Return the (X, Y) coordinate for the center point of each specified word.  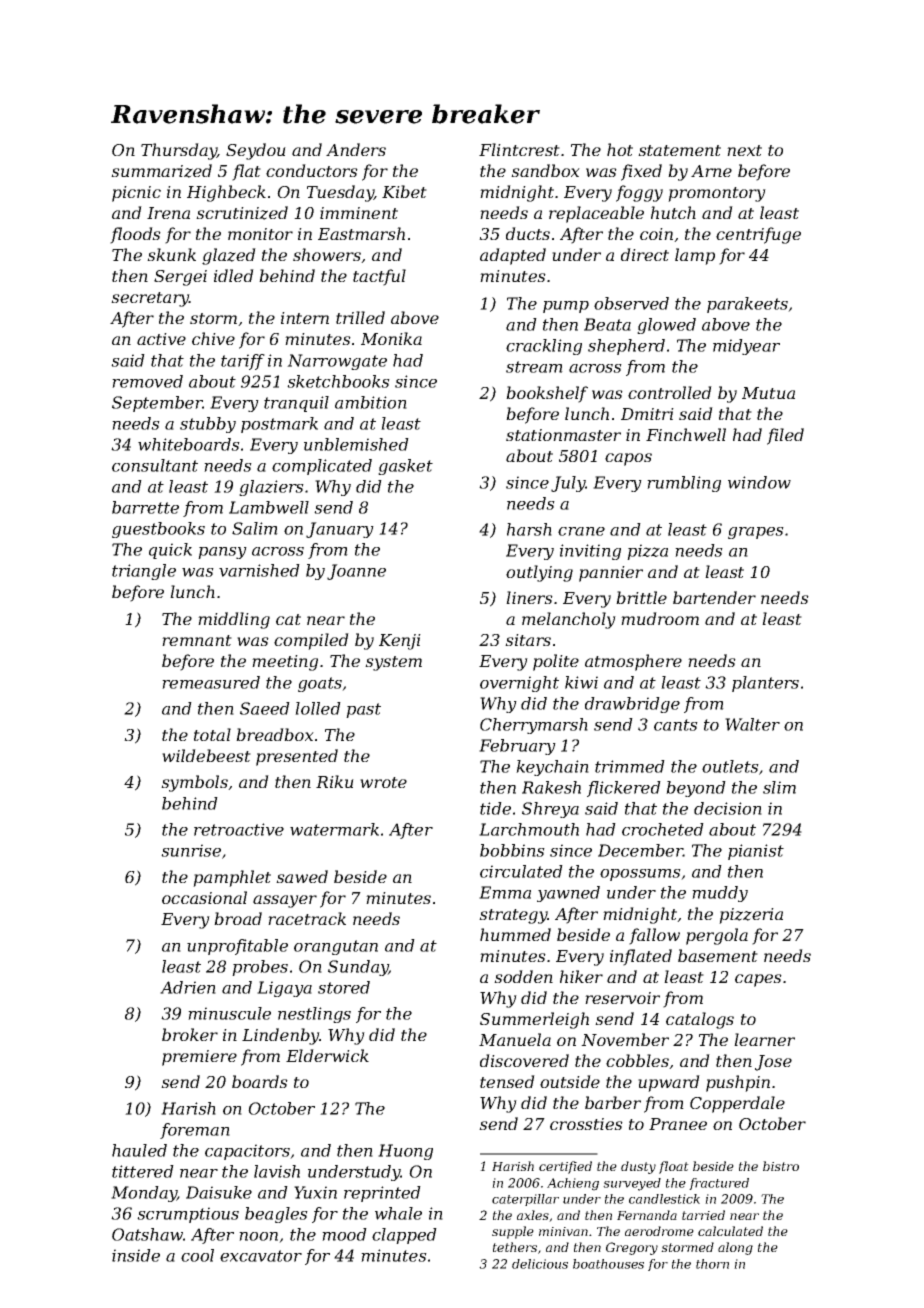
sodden (523, 976)
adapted (513, 256)
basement (718, 955)
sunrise (191, 850)
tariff (243, 362)
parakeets (747, 305)
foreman (195, 1131)
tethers (515, 1247)
